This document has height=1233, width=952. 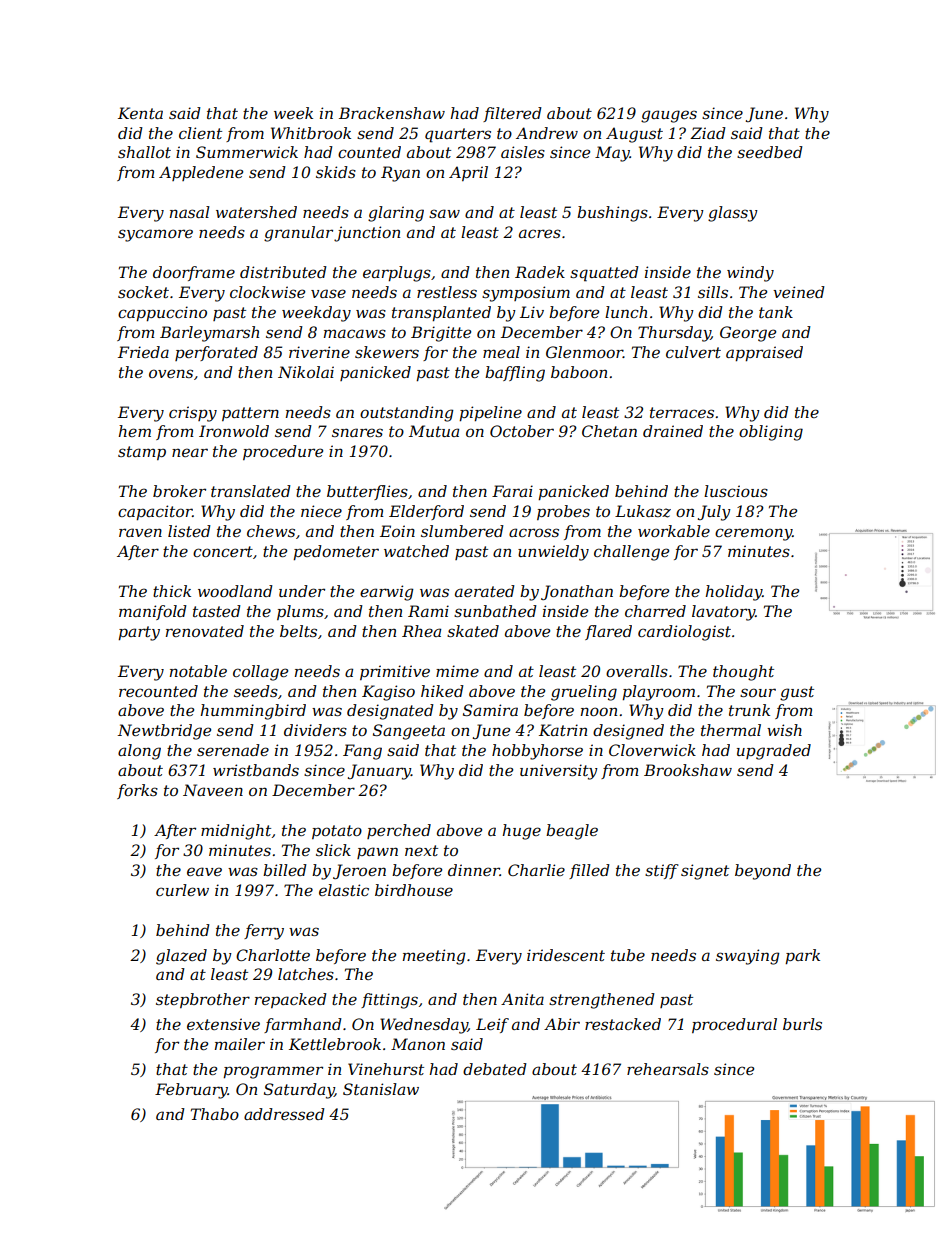 I want to click on ferry, so click(x=264, y=932).
